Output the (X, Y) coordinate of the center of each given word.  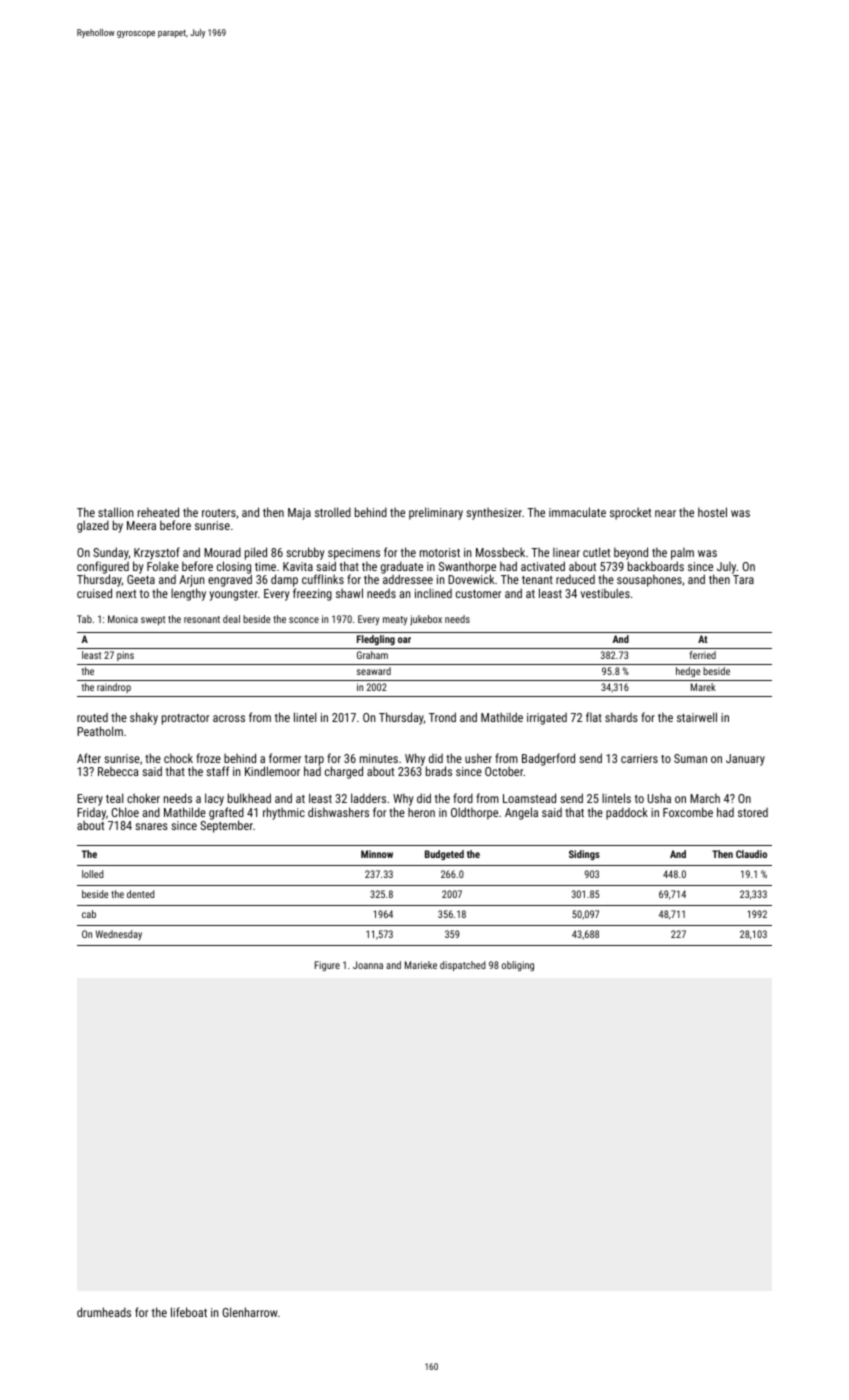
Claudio (751, 854)
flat (594, 717)
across (229, 718)
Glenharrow (250, 1312)
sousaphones (649, 580)
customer (478, 594)
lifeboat (189, 1312)
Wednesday (119, 935)
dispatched (463, 966)
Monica (123, 619)
